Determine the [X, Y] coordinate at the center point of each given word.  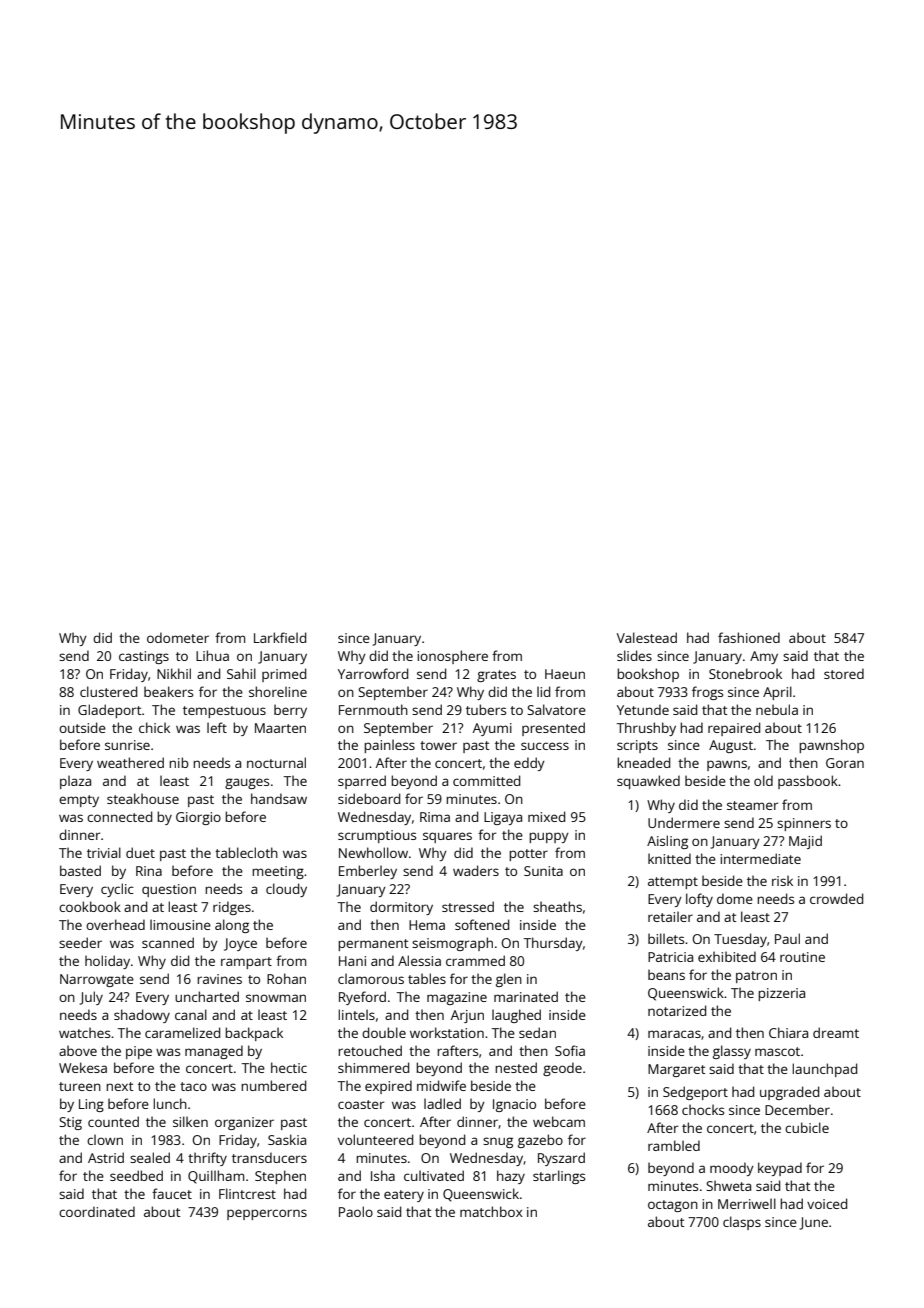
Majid [805, 842]
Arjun [467, 1016]
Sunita [543, 871]
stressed [468, 906]
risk [782, 880]
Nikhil [174, 673]
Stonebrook [745, 673]
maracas [674, 1034]
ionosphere [452, 657]
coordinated [97, 1211]
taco [193, 1086]
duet [140, 852]
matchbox [491, 1211]
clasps [742, 1223]
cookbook [90, 906]
